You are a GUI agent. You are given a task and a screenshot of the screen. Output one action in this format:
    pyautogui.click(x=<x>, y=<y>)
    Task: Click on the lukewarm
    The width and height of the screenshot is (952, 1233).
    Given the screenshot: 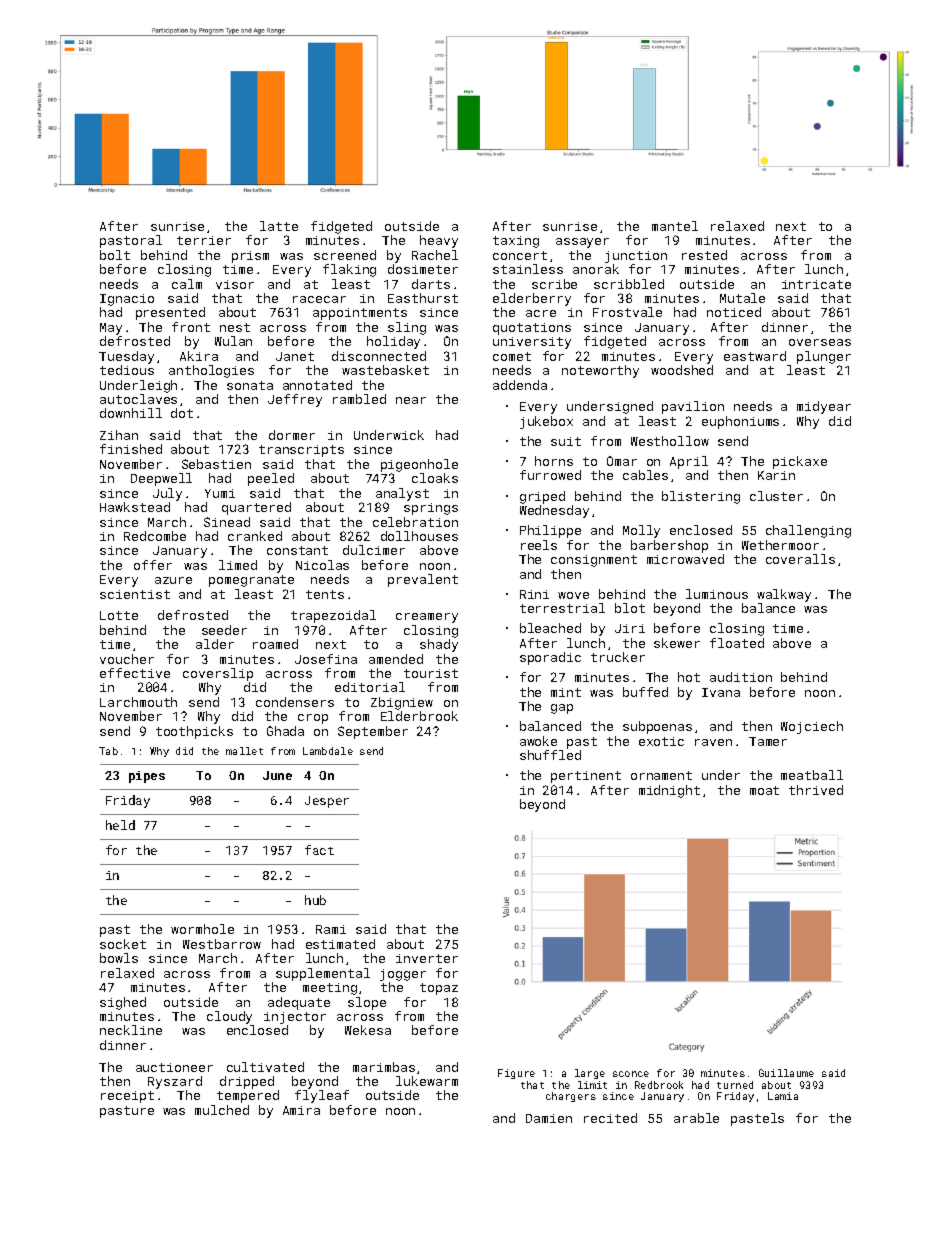 What is the action you would take?
    pyautogui.click(x=427, y=1081)
